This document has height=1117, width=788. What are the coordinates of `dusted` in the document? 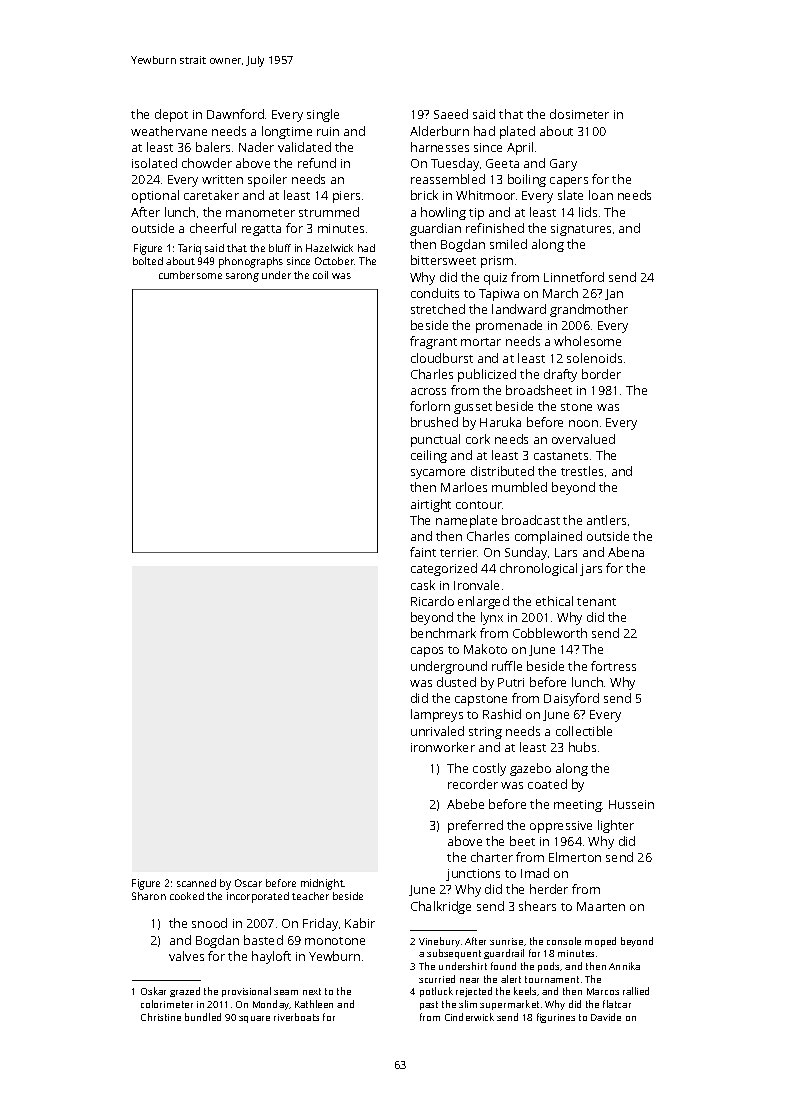 It's located at (456, 682).
